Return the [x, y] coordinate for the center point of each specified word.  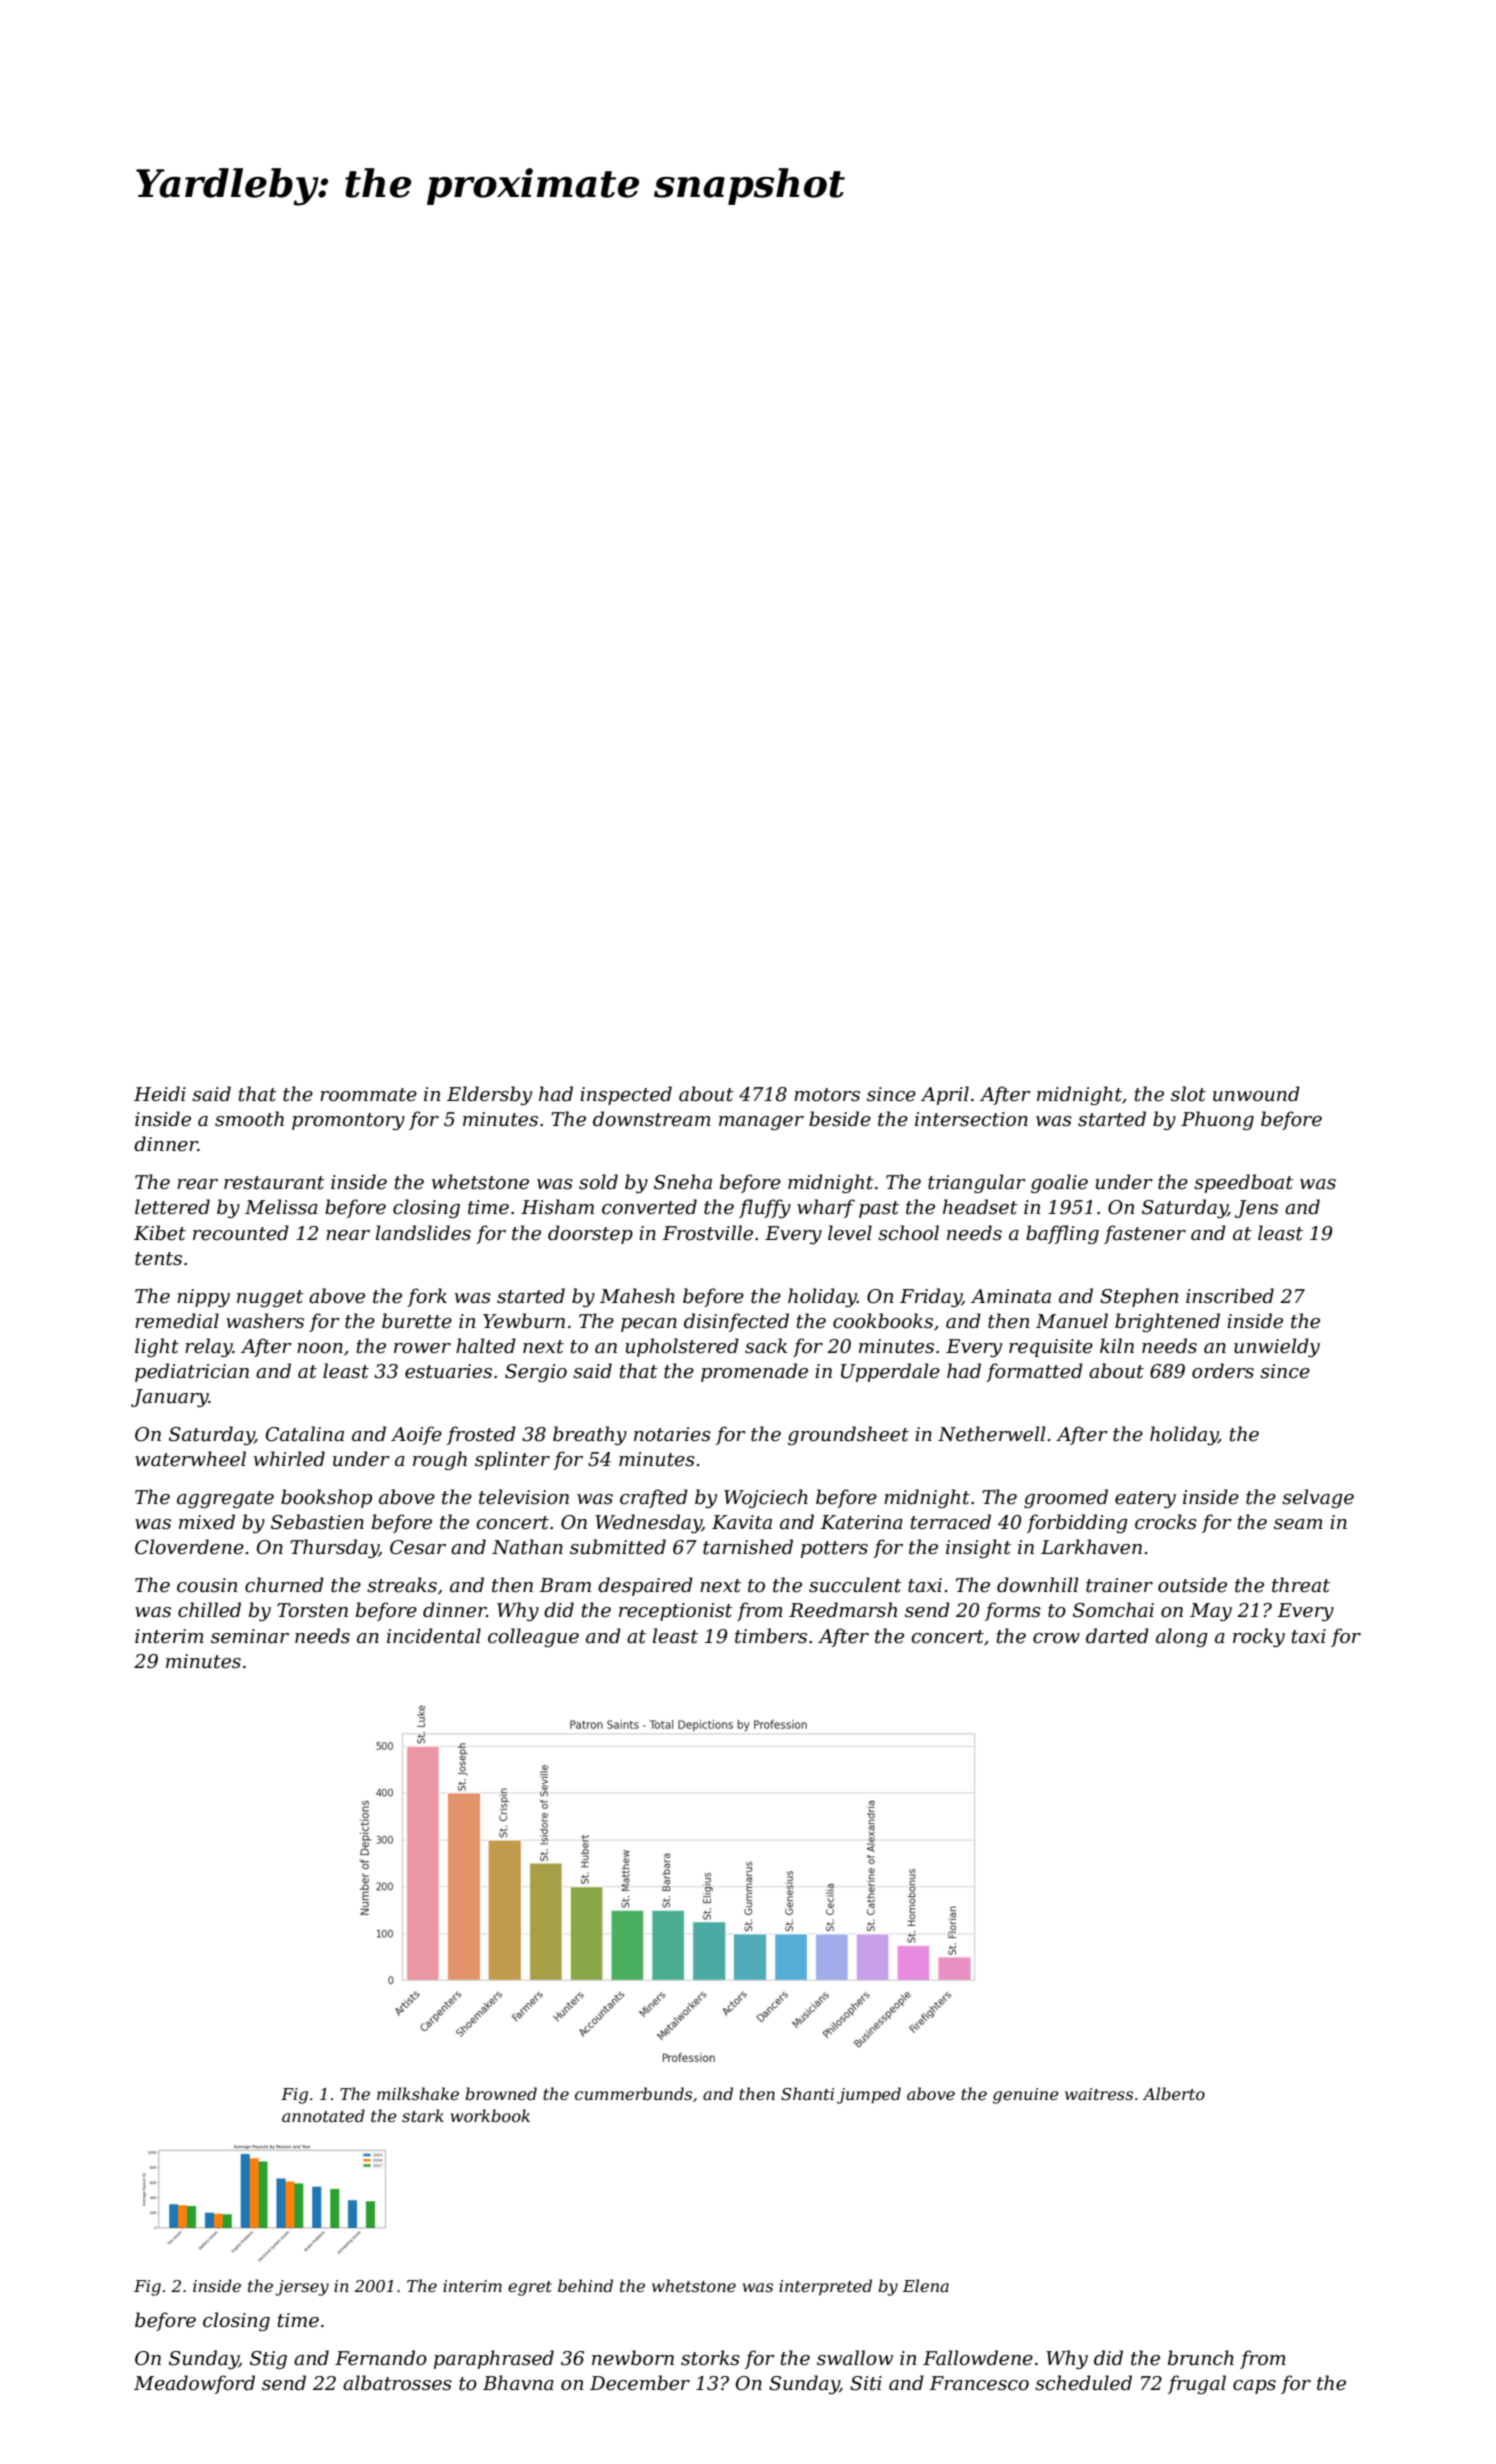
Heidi [160, 1094]
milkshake [418, 2093]
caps [1254, 2387]
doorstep [590, 1234]
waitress [1099, 2094]
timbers [771, 1636]
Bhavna [518, 2382]
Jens [1256, 1209]
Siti [866, 2383]
